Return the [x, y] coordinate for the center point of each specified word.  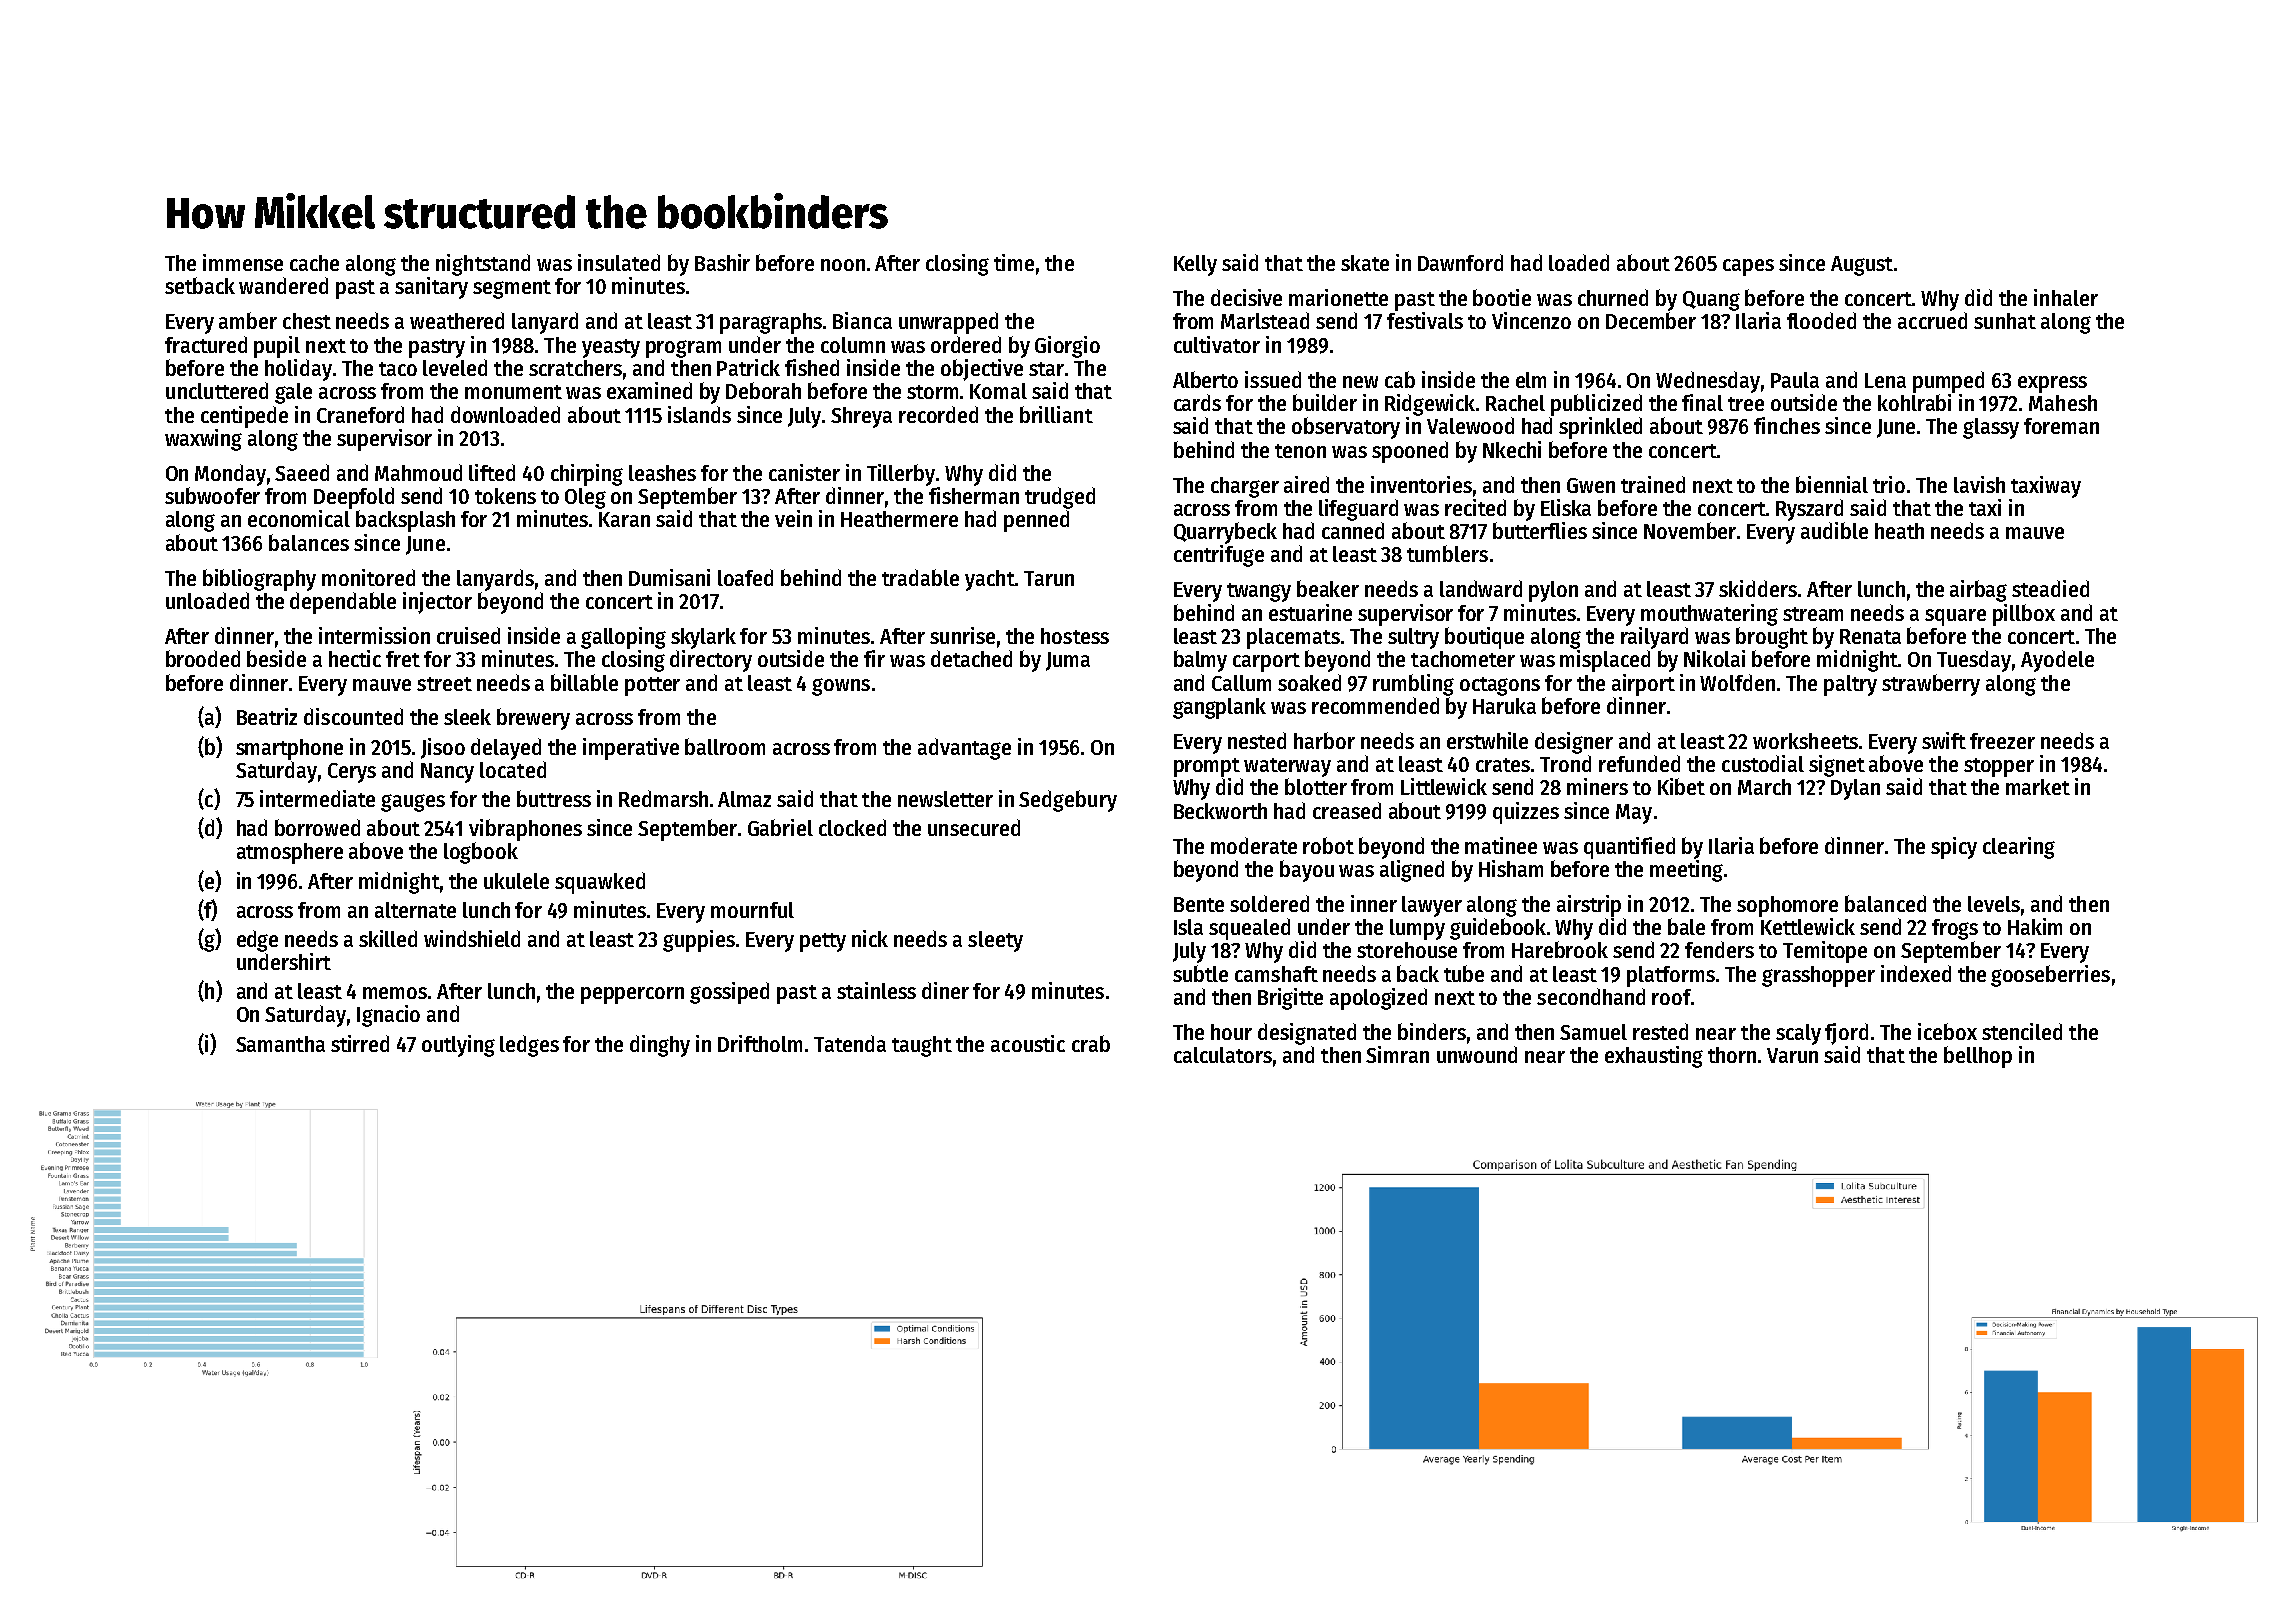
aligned [1412, 871]
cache [314, 263]
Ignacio [388, 1016]
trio [1889, 484]
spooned [1410, 452]
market [2038, 787]
